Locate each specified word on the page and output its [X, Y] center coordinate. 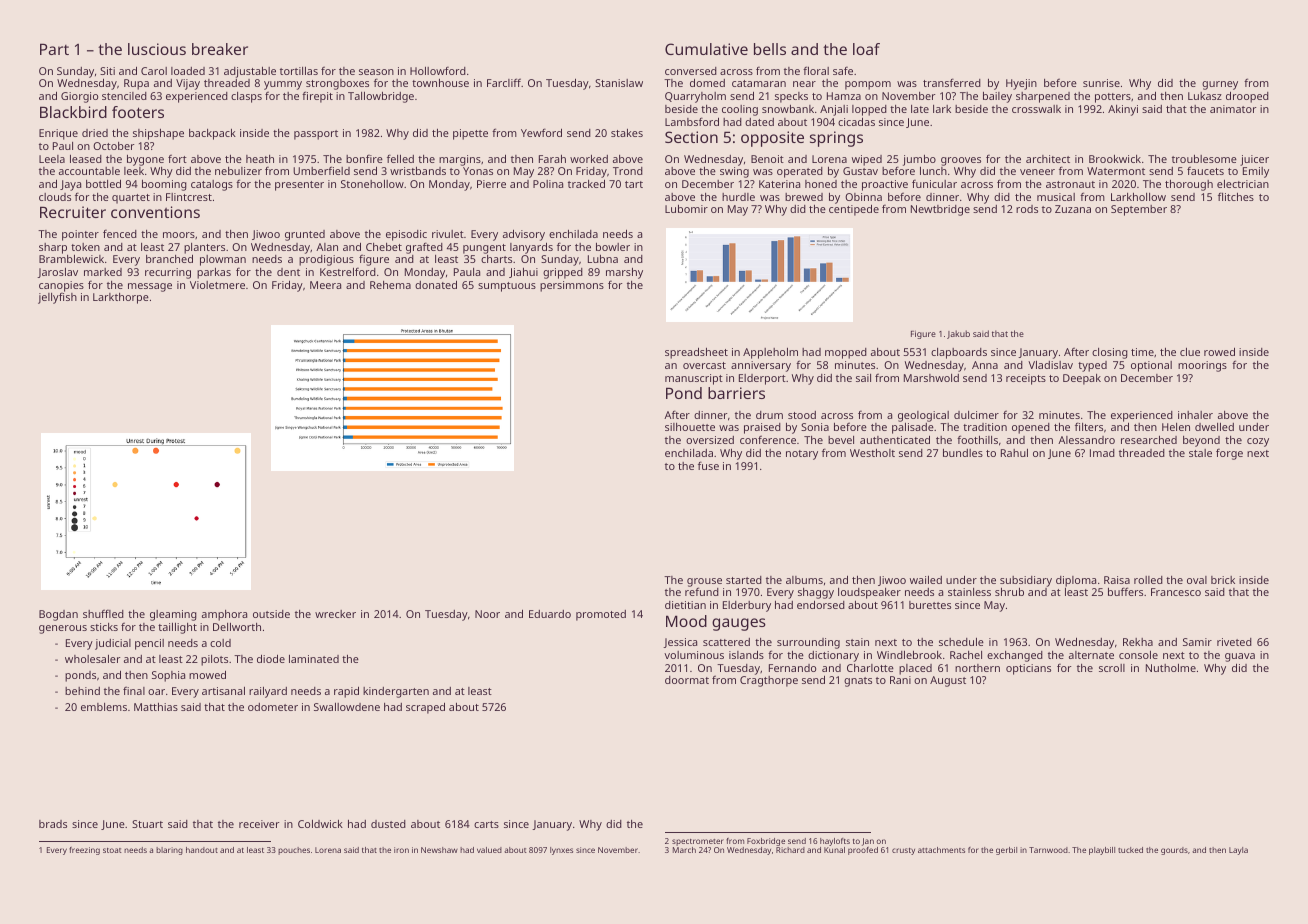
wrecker [335, 614]
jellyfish [57, 298]
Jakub [958, 334]
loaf [866, 49]
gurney [1220, 85]
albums [804, 580]
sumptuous [507, 287]
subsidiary [1026, 581]
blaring [169, 851]
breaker [220, 49]
